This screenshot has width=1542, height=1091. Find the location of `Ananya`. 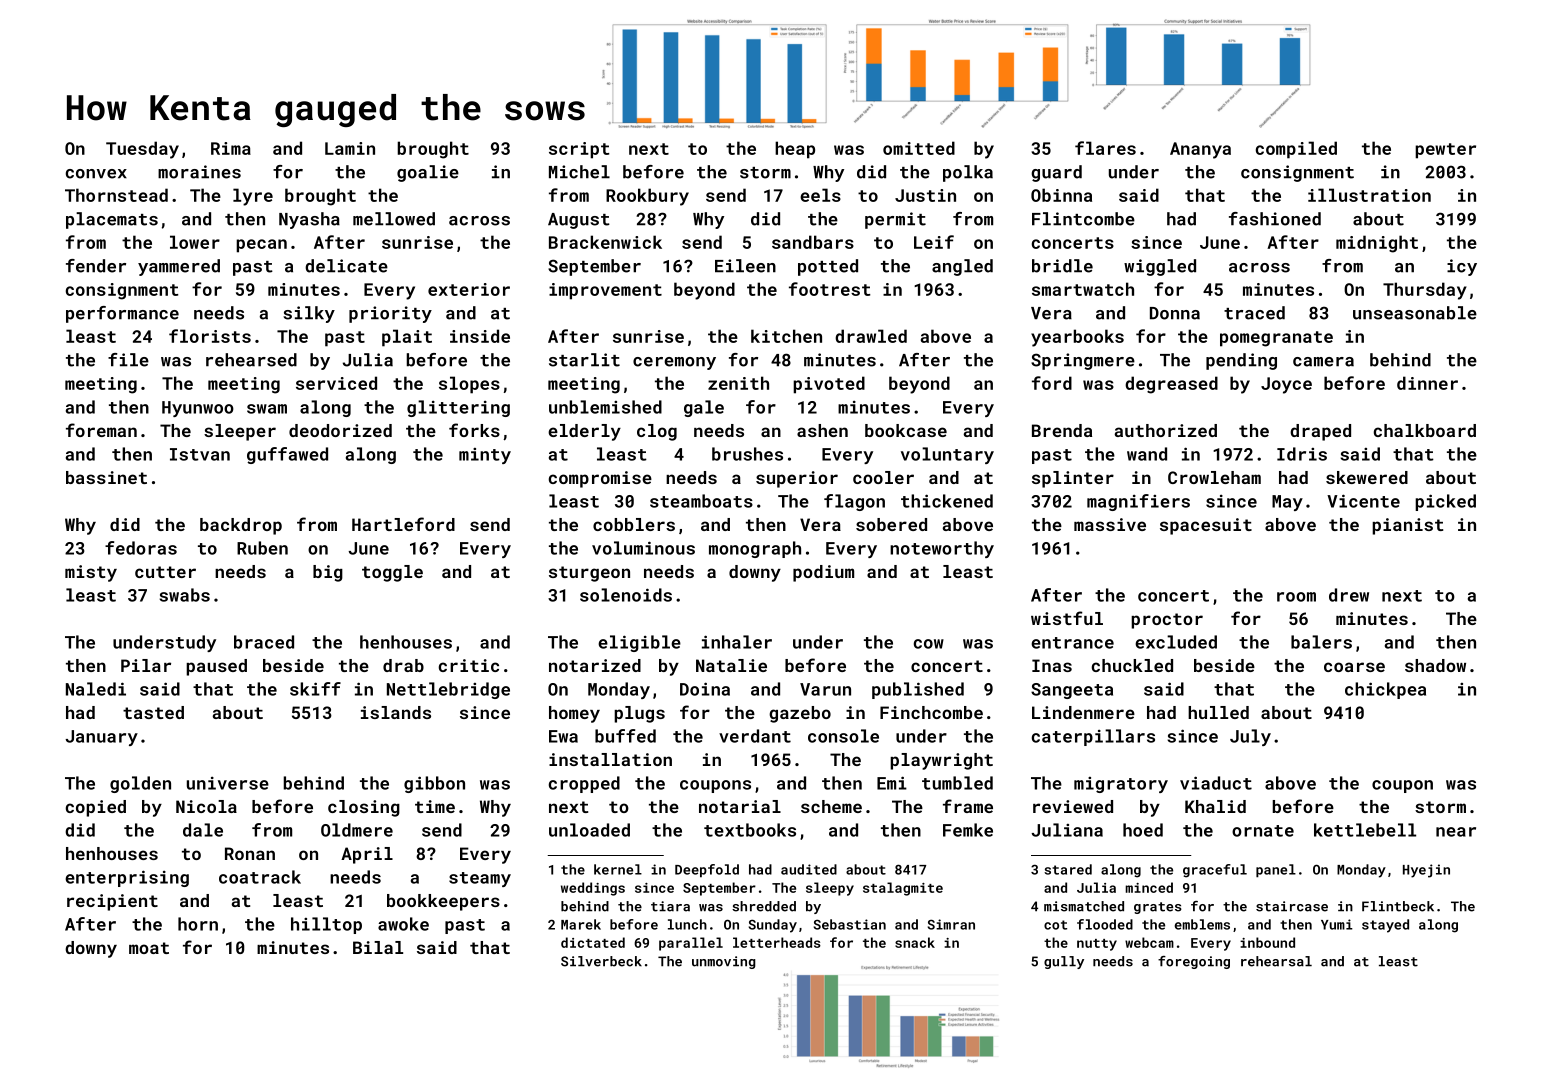

Ananya is located at coordinates (1200, 150).
